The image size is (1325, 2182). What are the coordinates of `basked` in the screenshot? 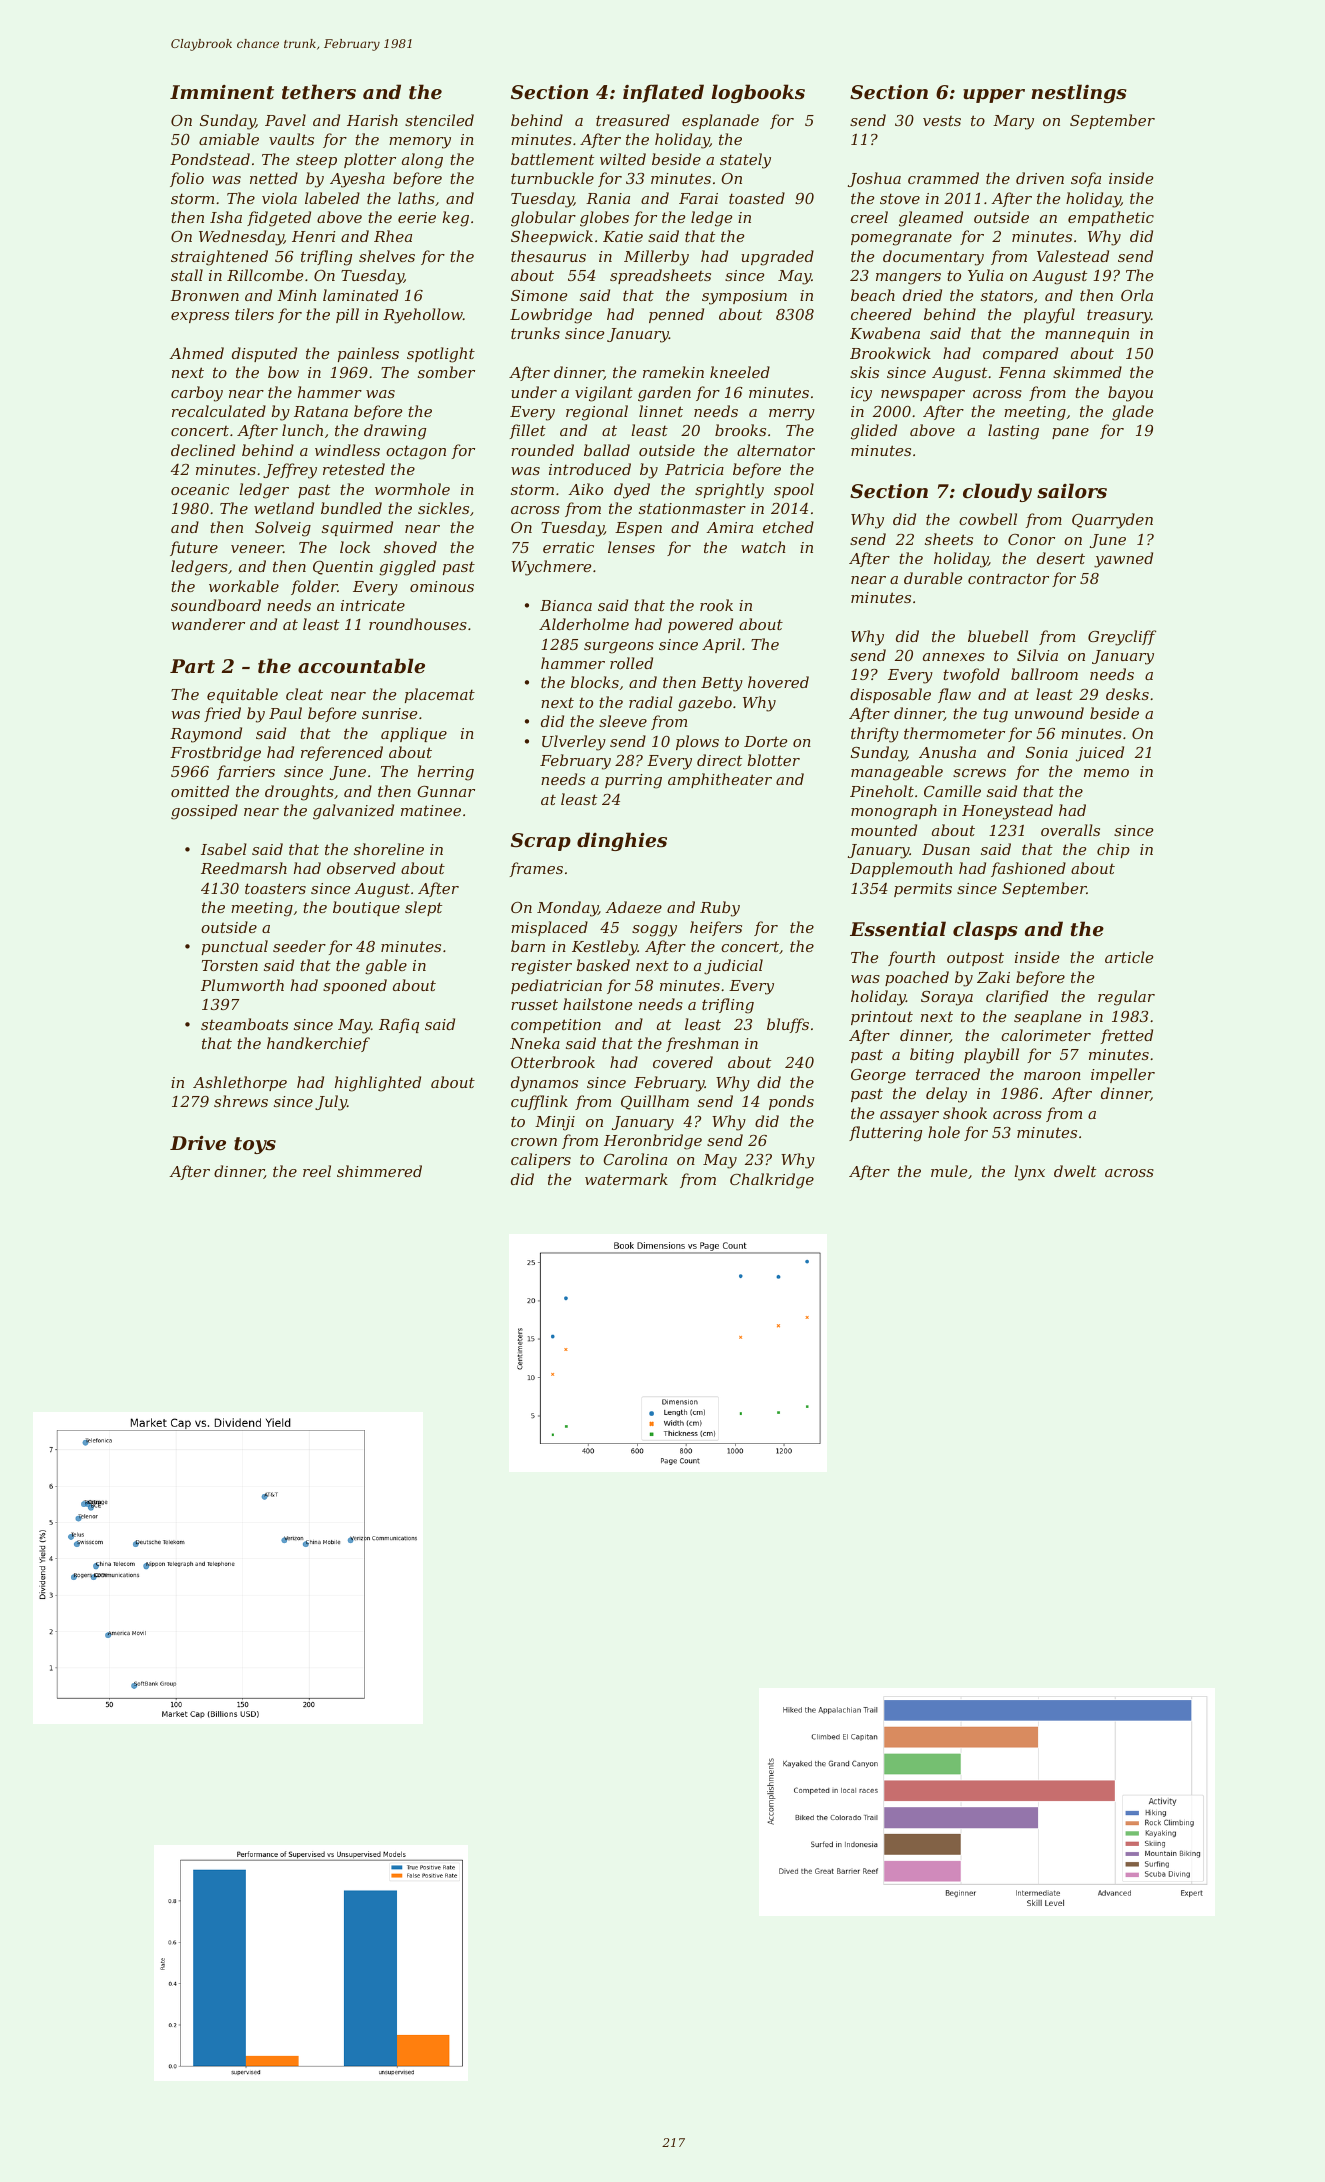 It's located at (603, 965).
